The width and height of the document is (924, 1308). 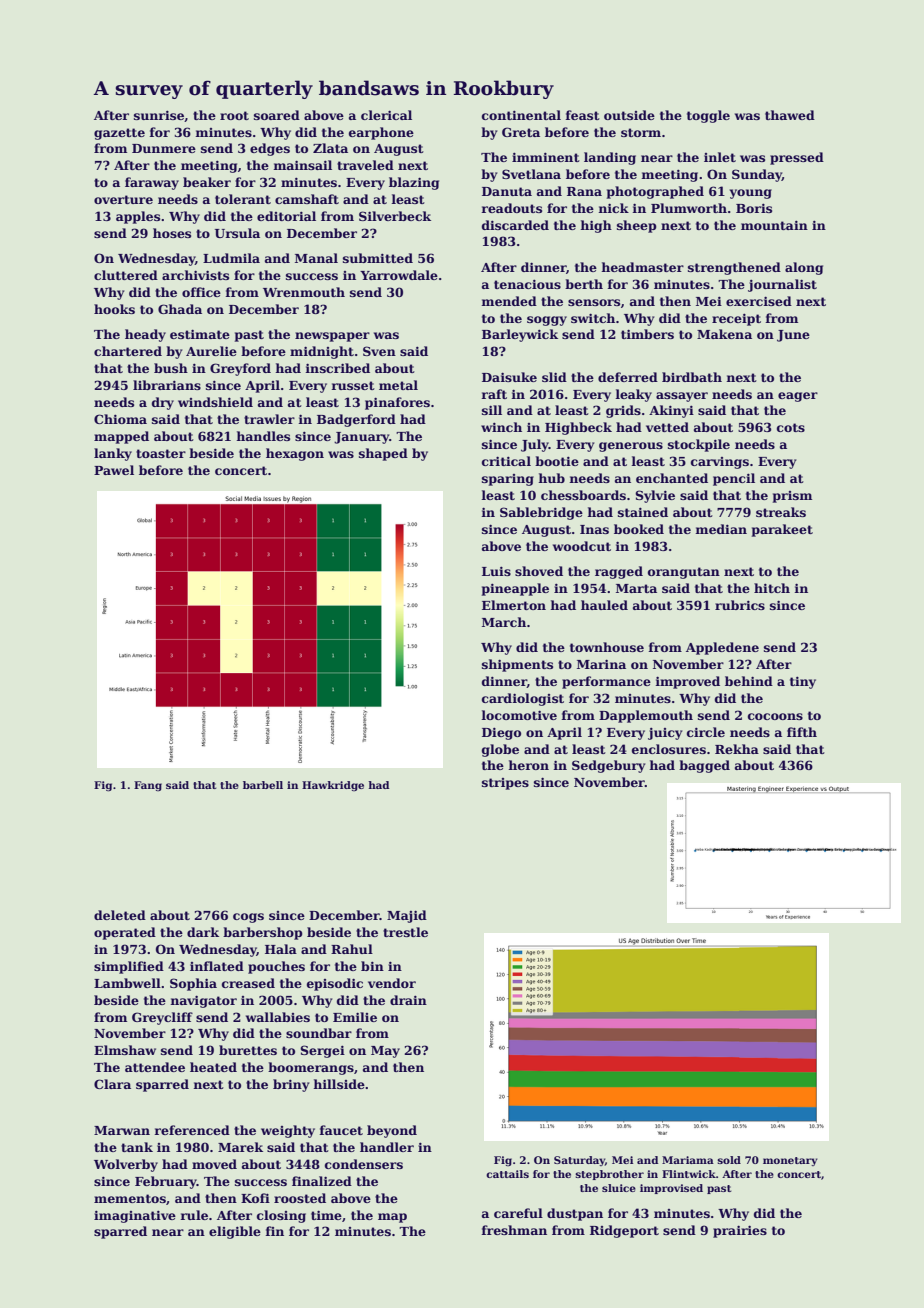 I want to click on shipments, so click(x=517, y=665).
